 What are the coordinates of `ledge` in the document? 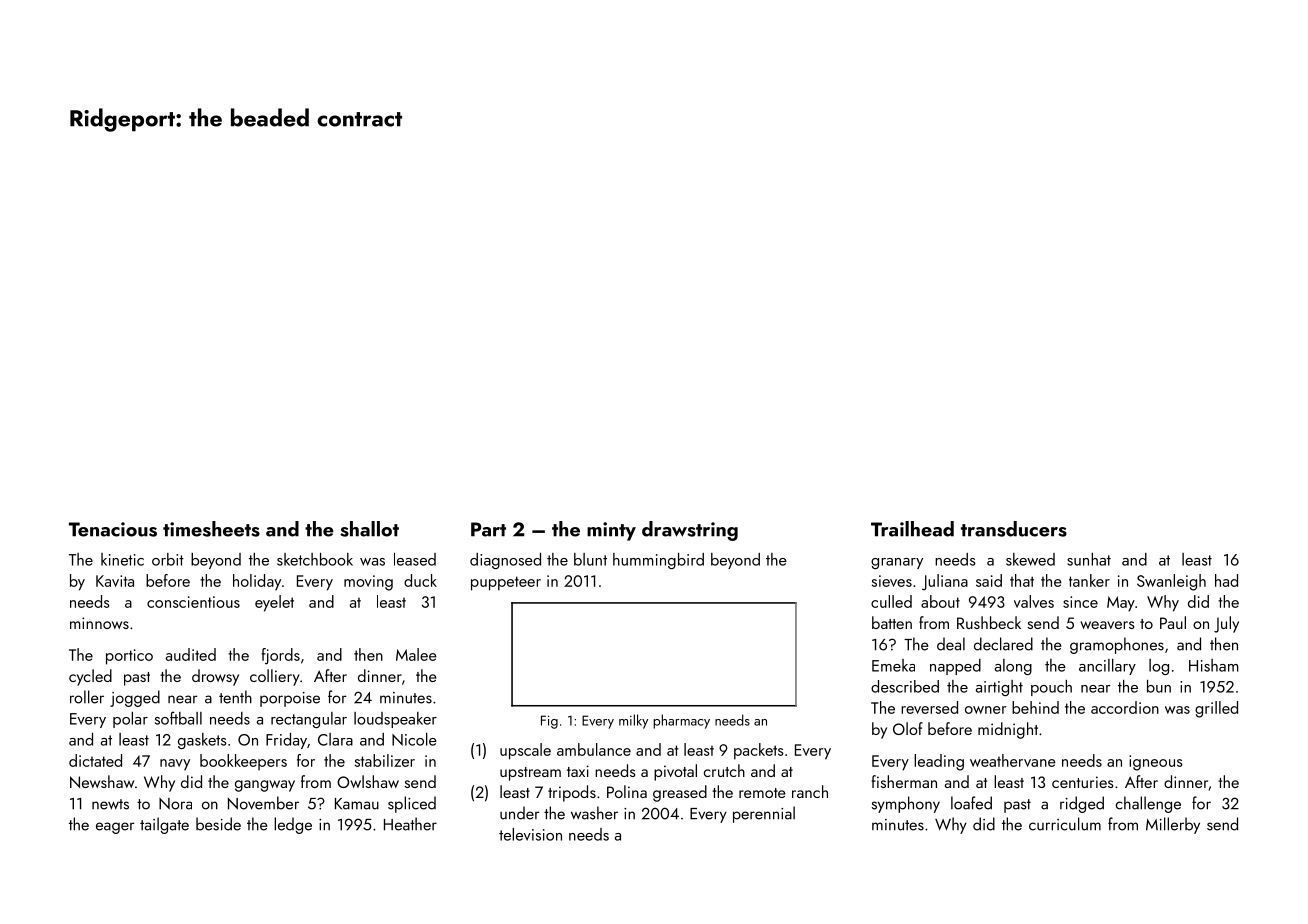 It's located at (293, 825).
